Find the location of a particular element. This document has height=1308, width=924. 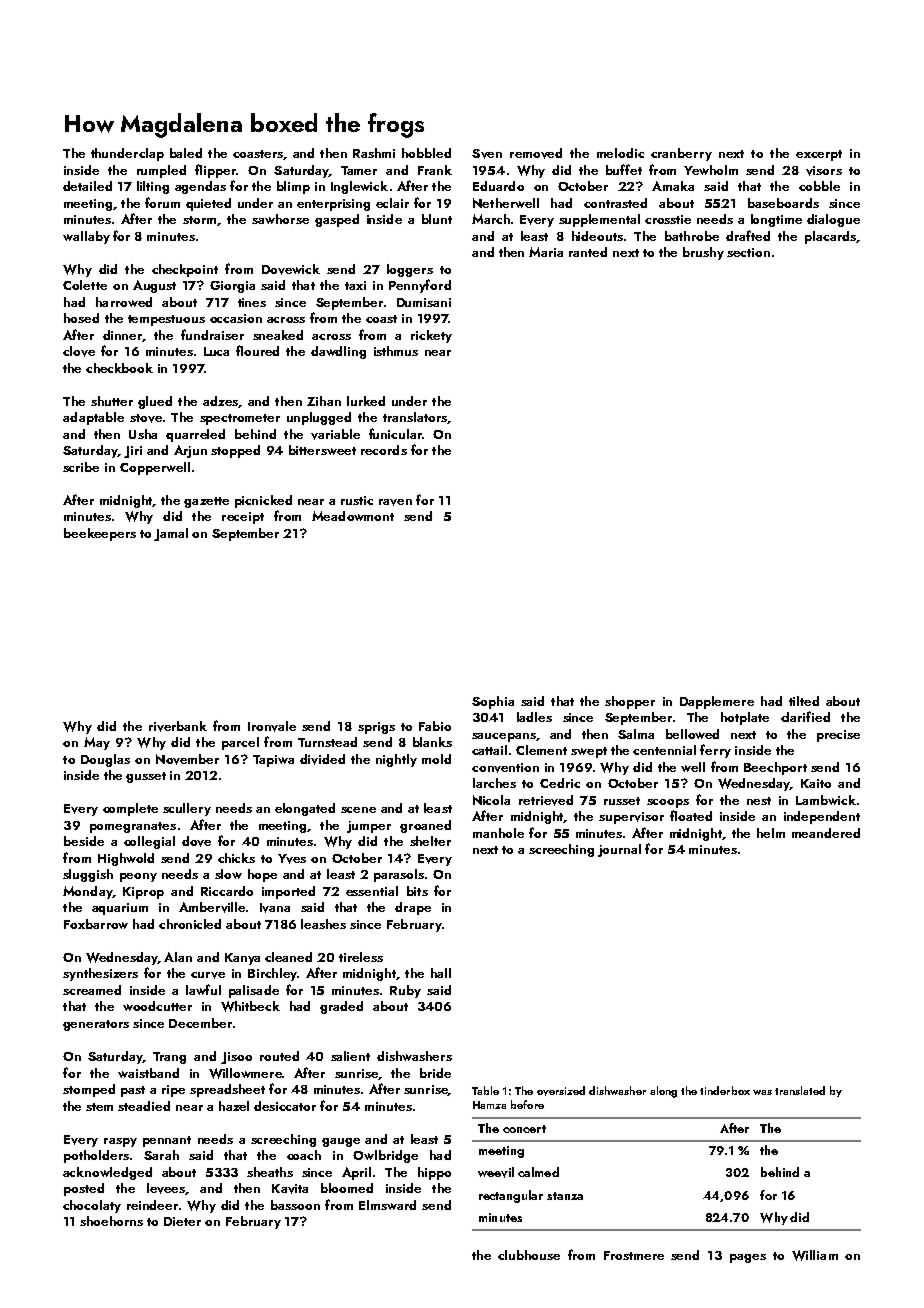

salient is located at coordinates (350, 1056).
